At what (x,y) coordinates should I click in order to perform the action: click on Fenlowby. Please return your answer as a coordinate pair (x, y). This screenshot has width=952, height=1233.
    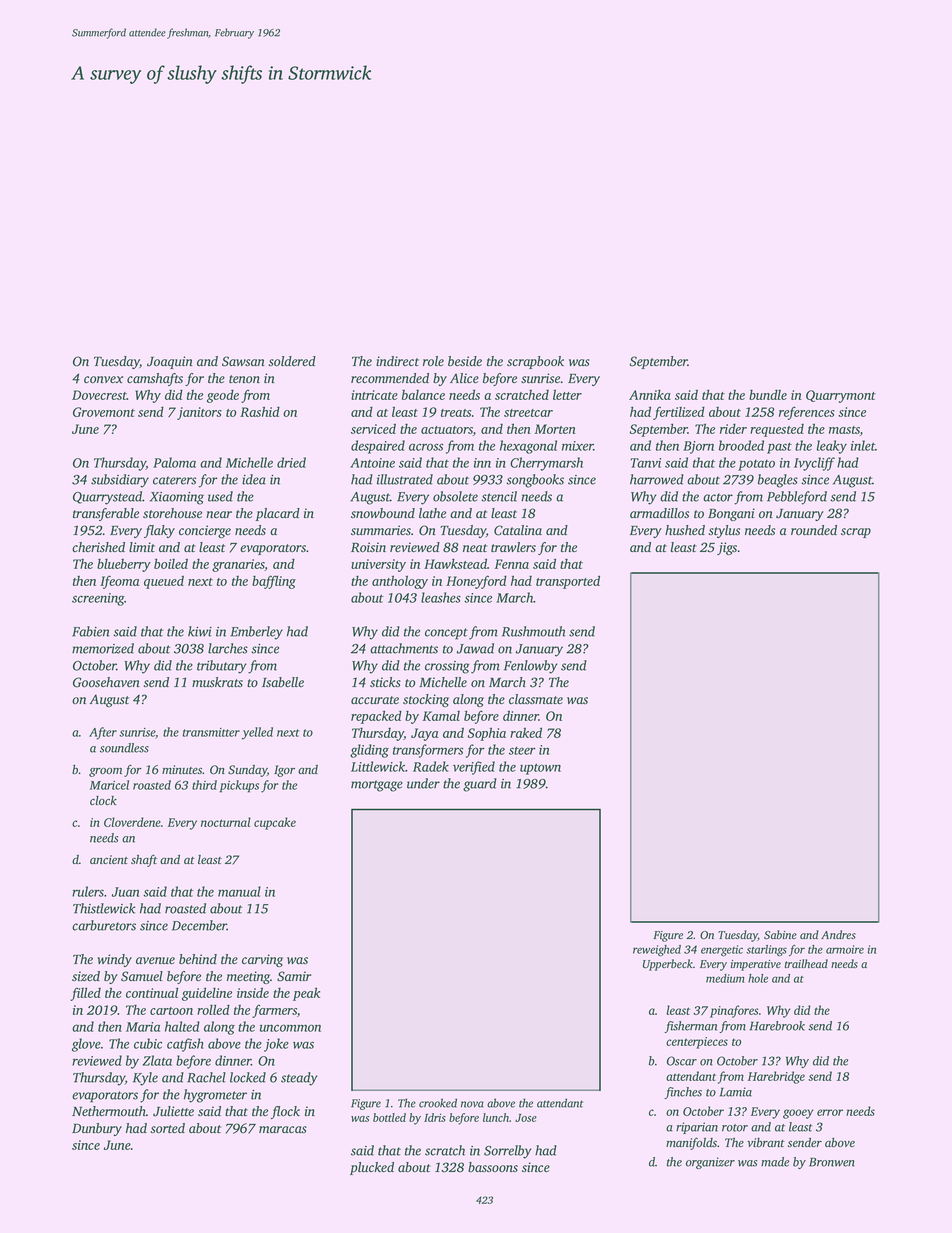
    Looking at the image, I should click on (531, 667).
